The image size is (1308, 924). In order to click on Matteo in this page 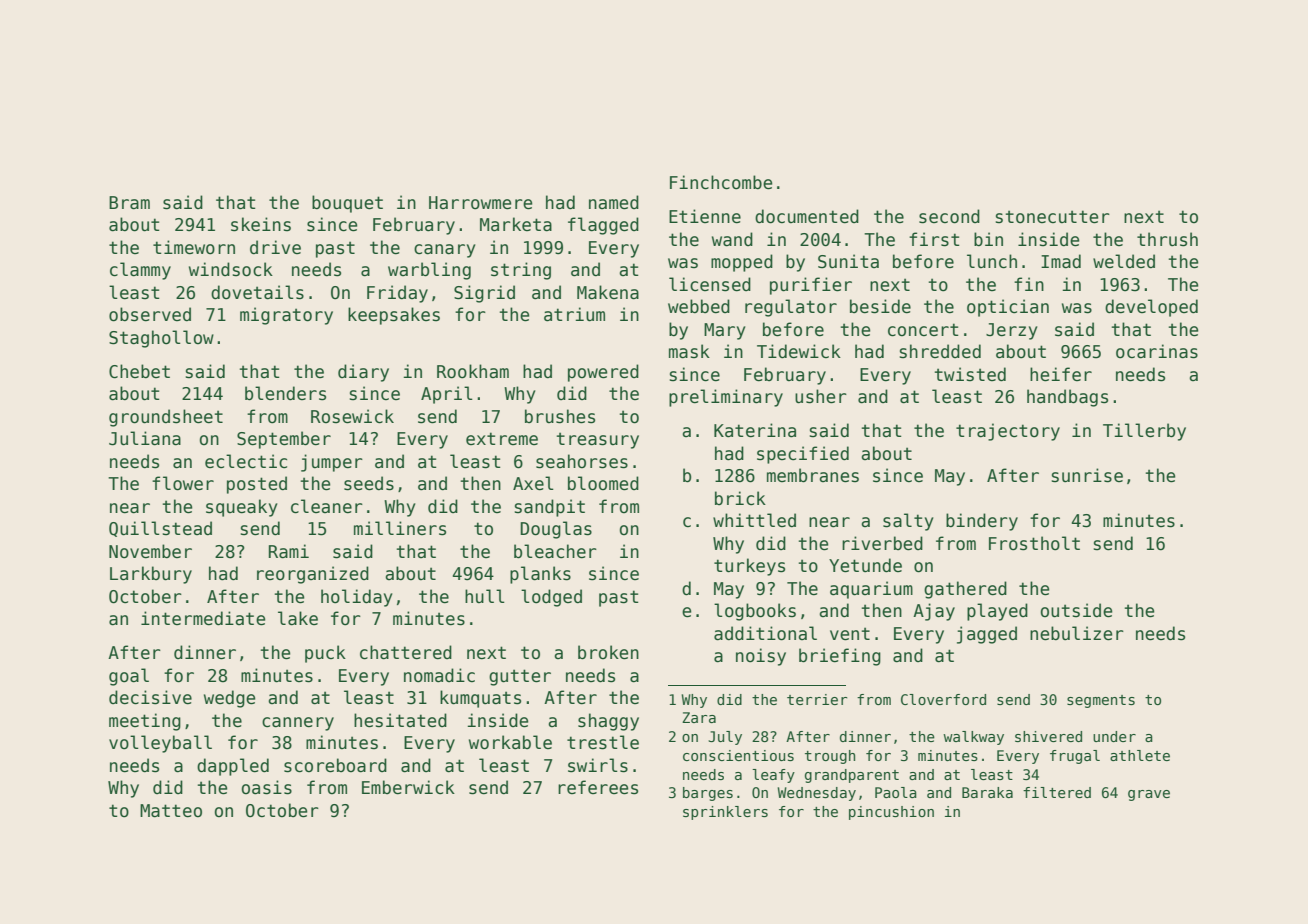, I will do `click(171, 811)`.
